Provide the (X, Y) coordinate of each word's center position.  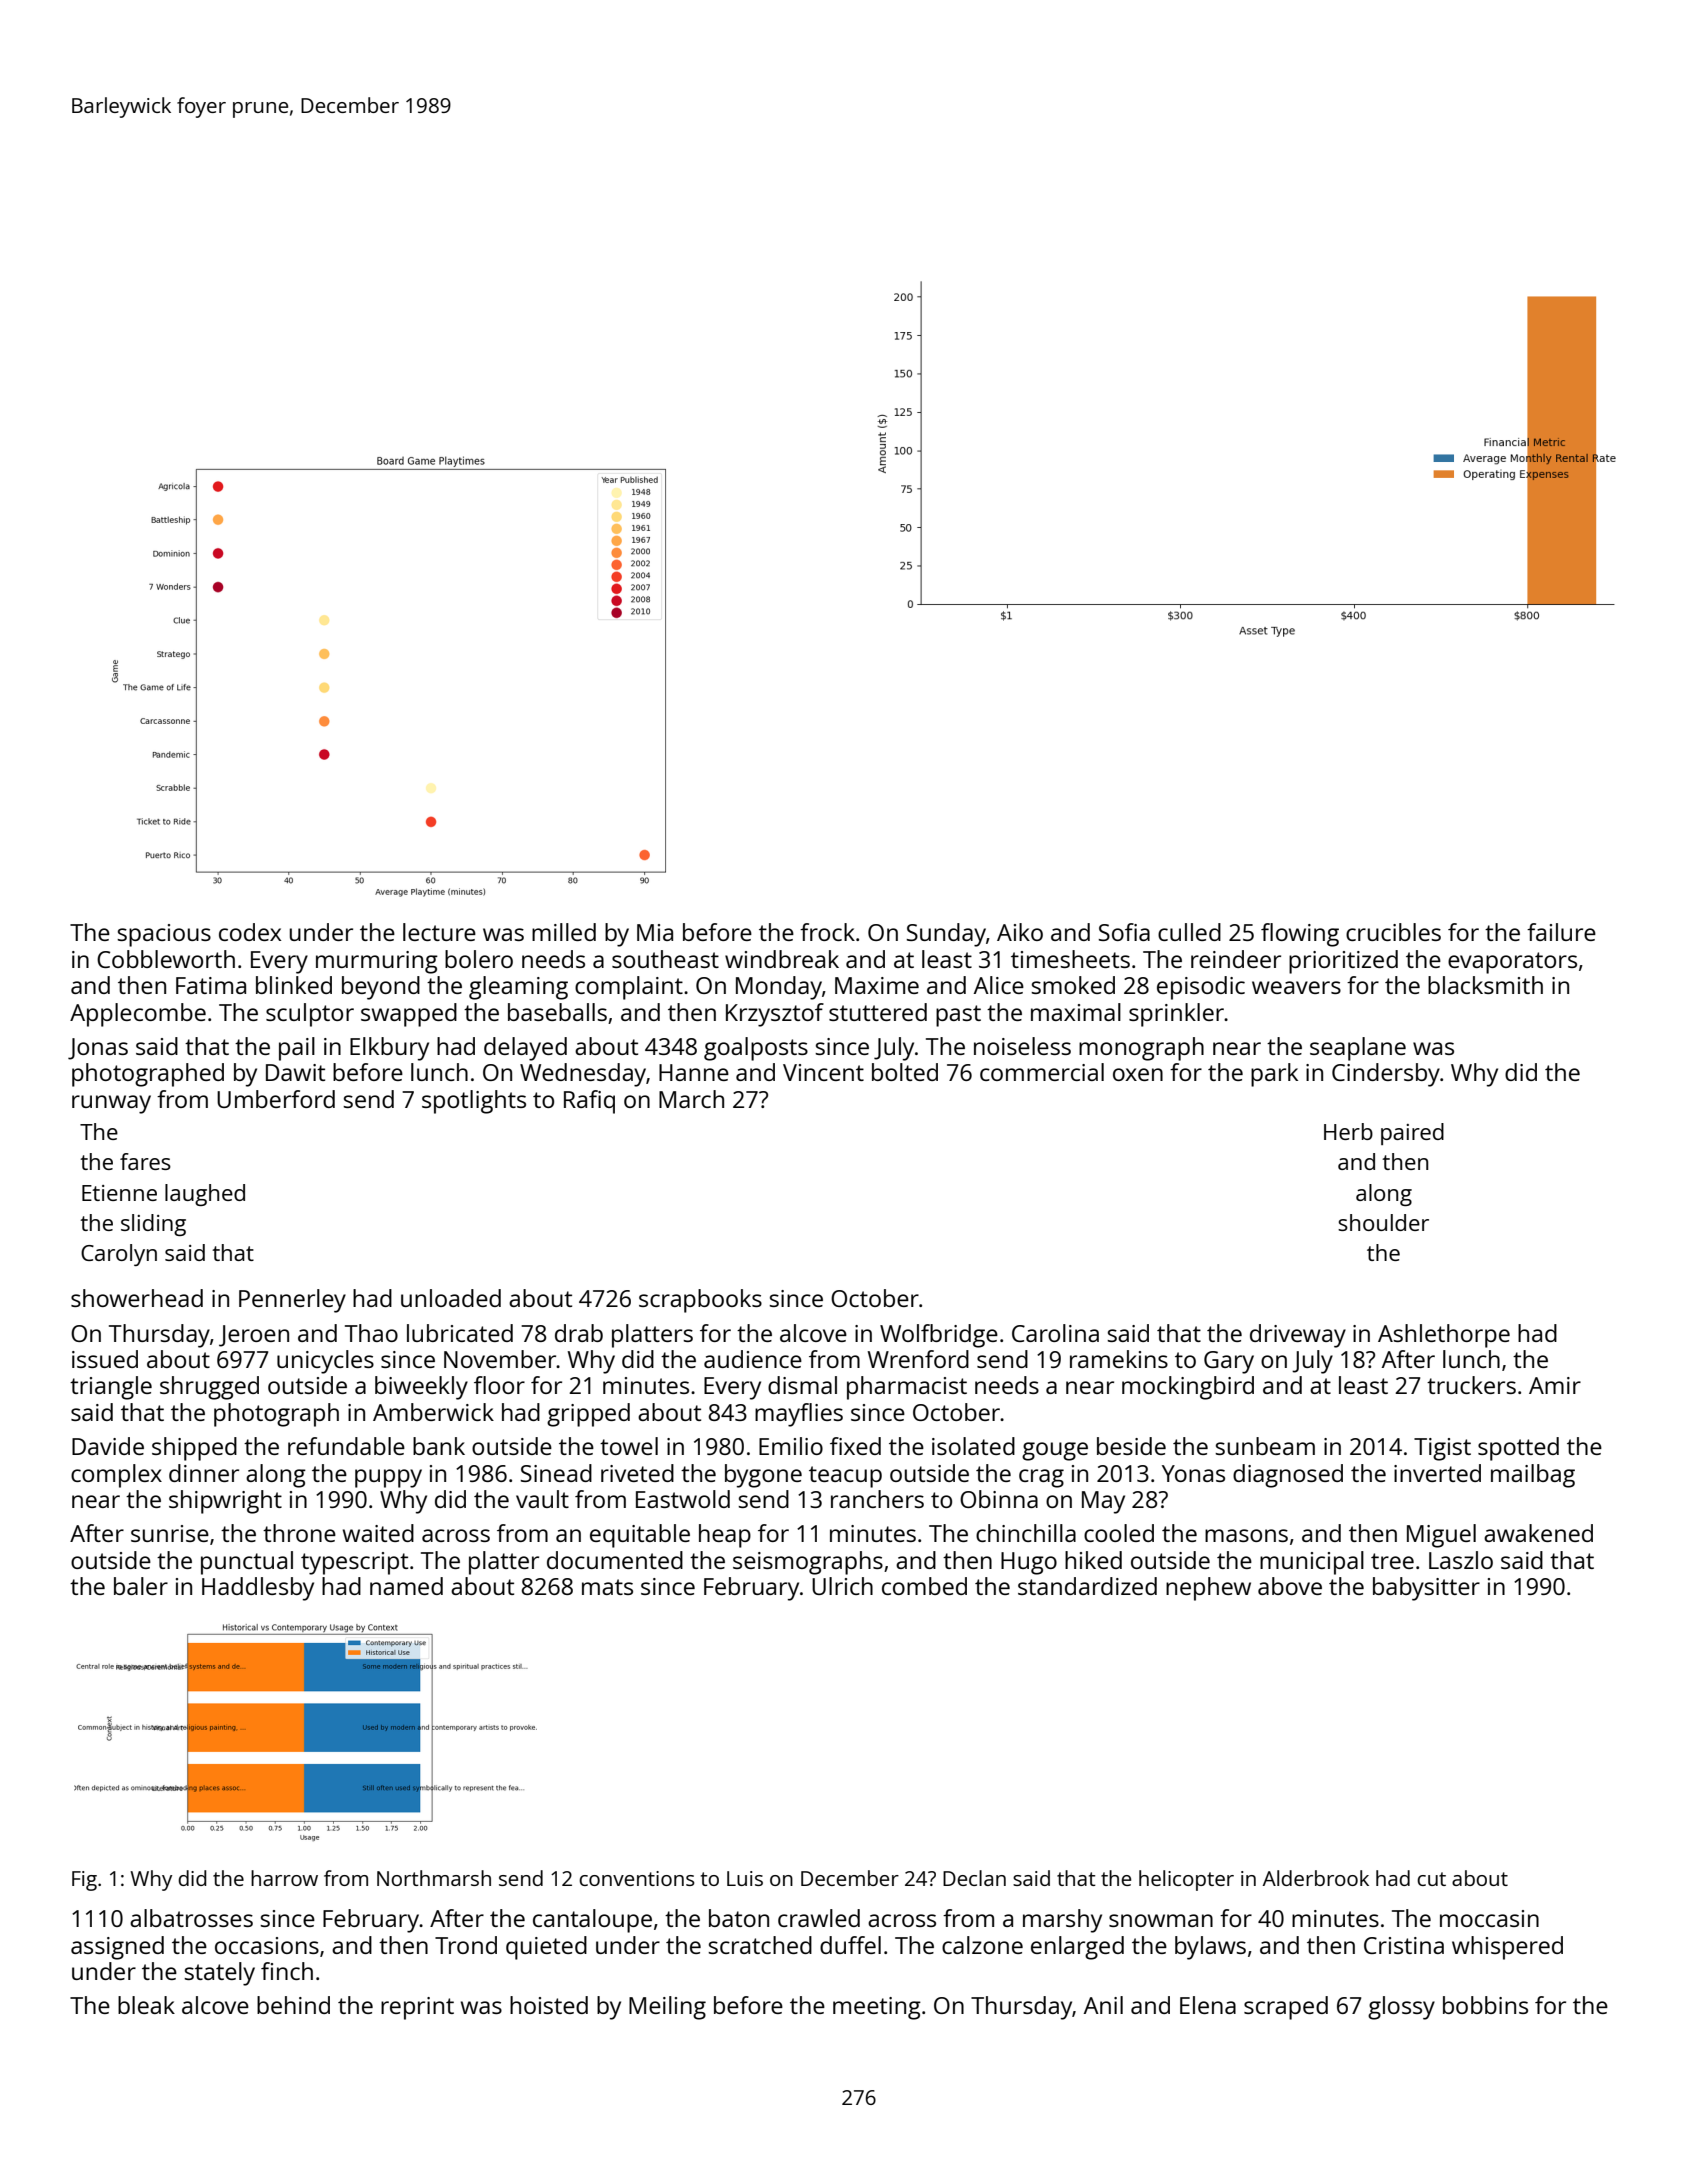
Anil (1103, 2005)
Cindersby (1386, 1075)
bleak (146, 2005)
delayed (525, 1049)
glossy (1401, 2008)
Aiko (1020, 932)
